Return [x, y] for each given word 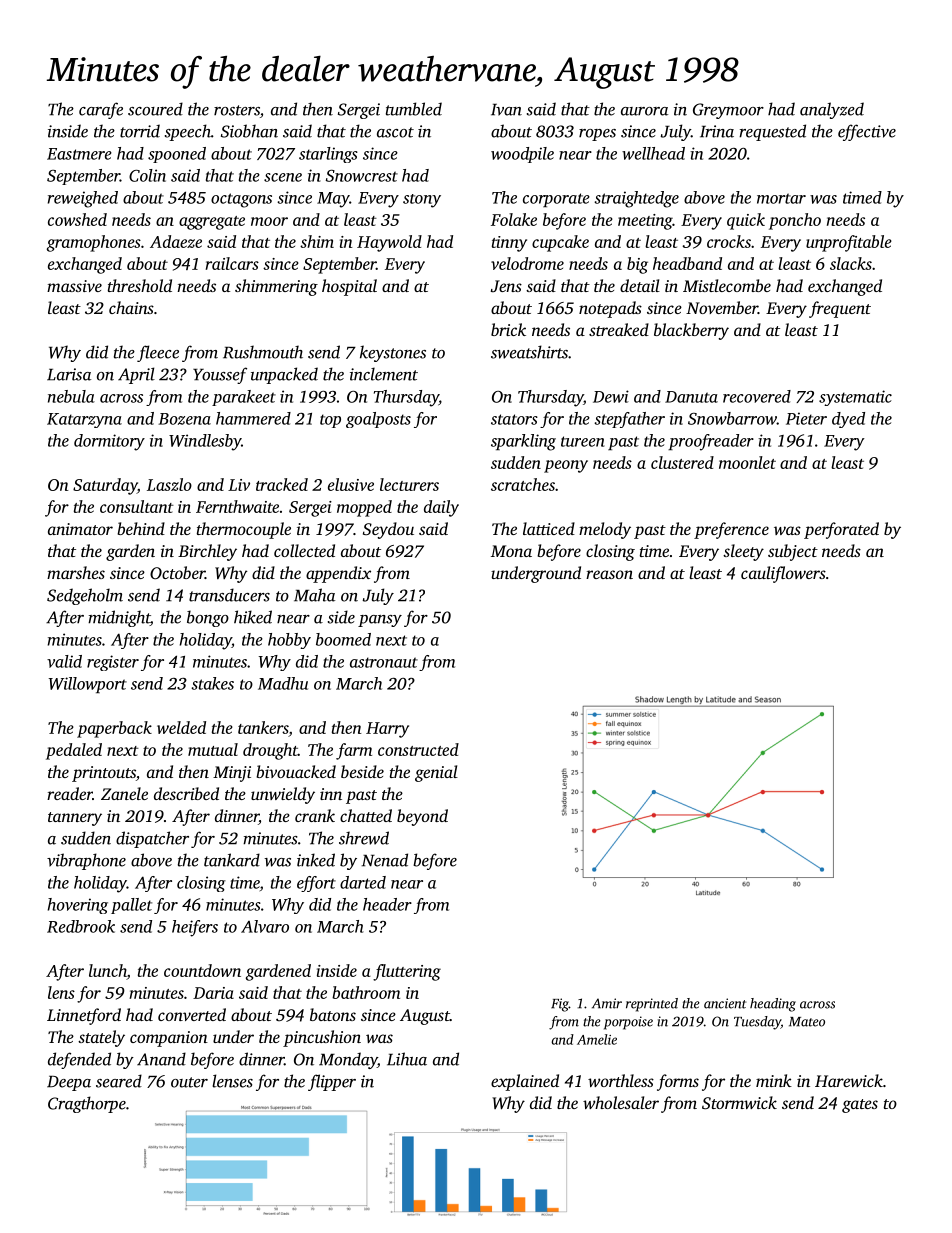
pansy [380, 621]
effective [867, 132]
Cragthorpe [87, 1104]
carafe [101, 110]
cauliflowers [783, 574]
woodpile [522, 155]
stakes [212, 683]
